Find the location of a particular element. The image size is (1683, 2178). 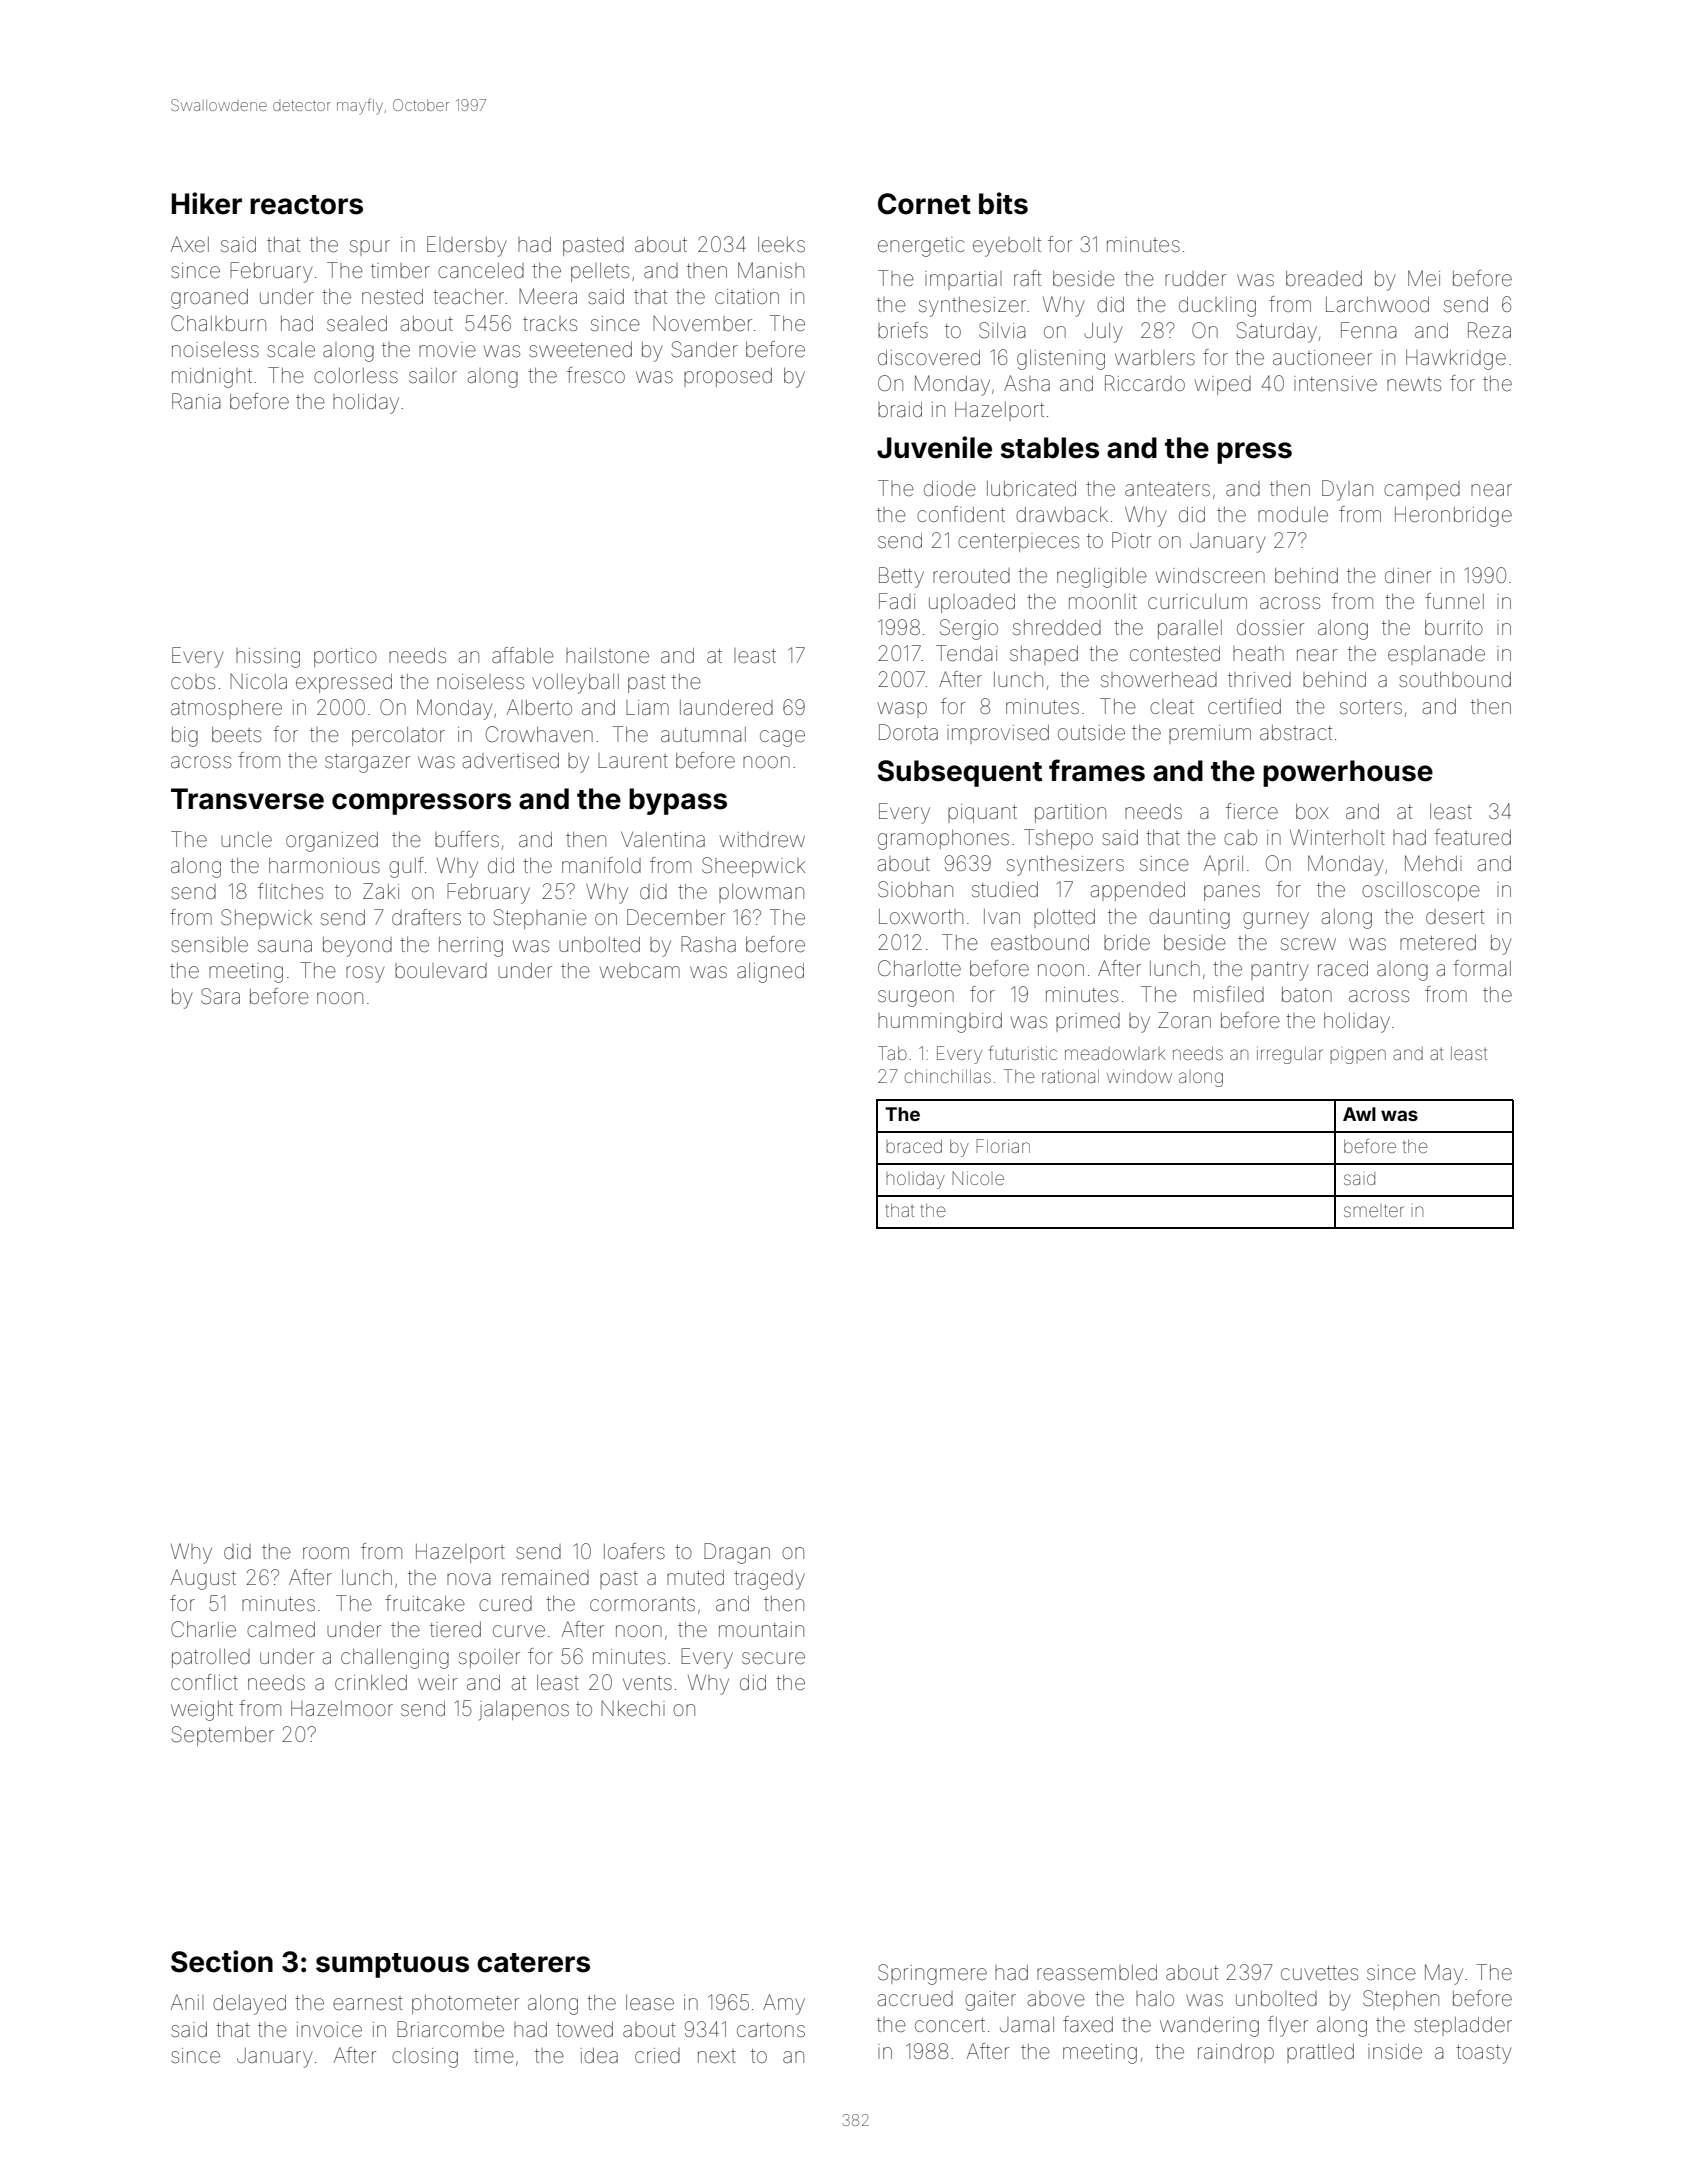

Crowhaven is located at coordinates (539, 734).
